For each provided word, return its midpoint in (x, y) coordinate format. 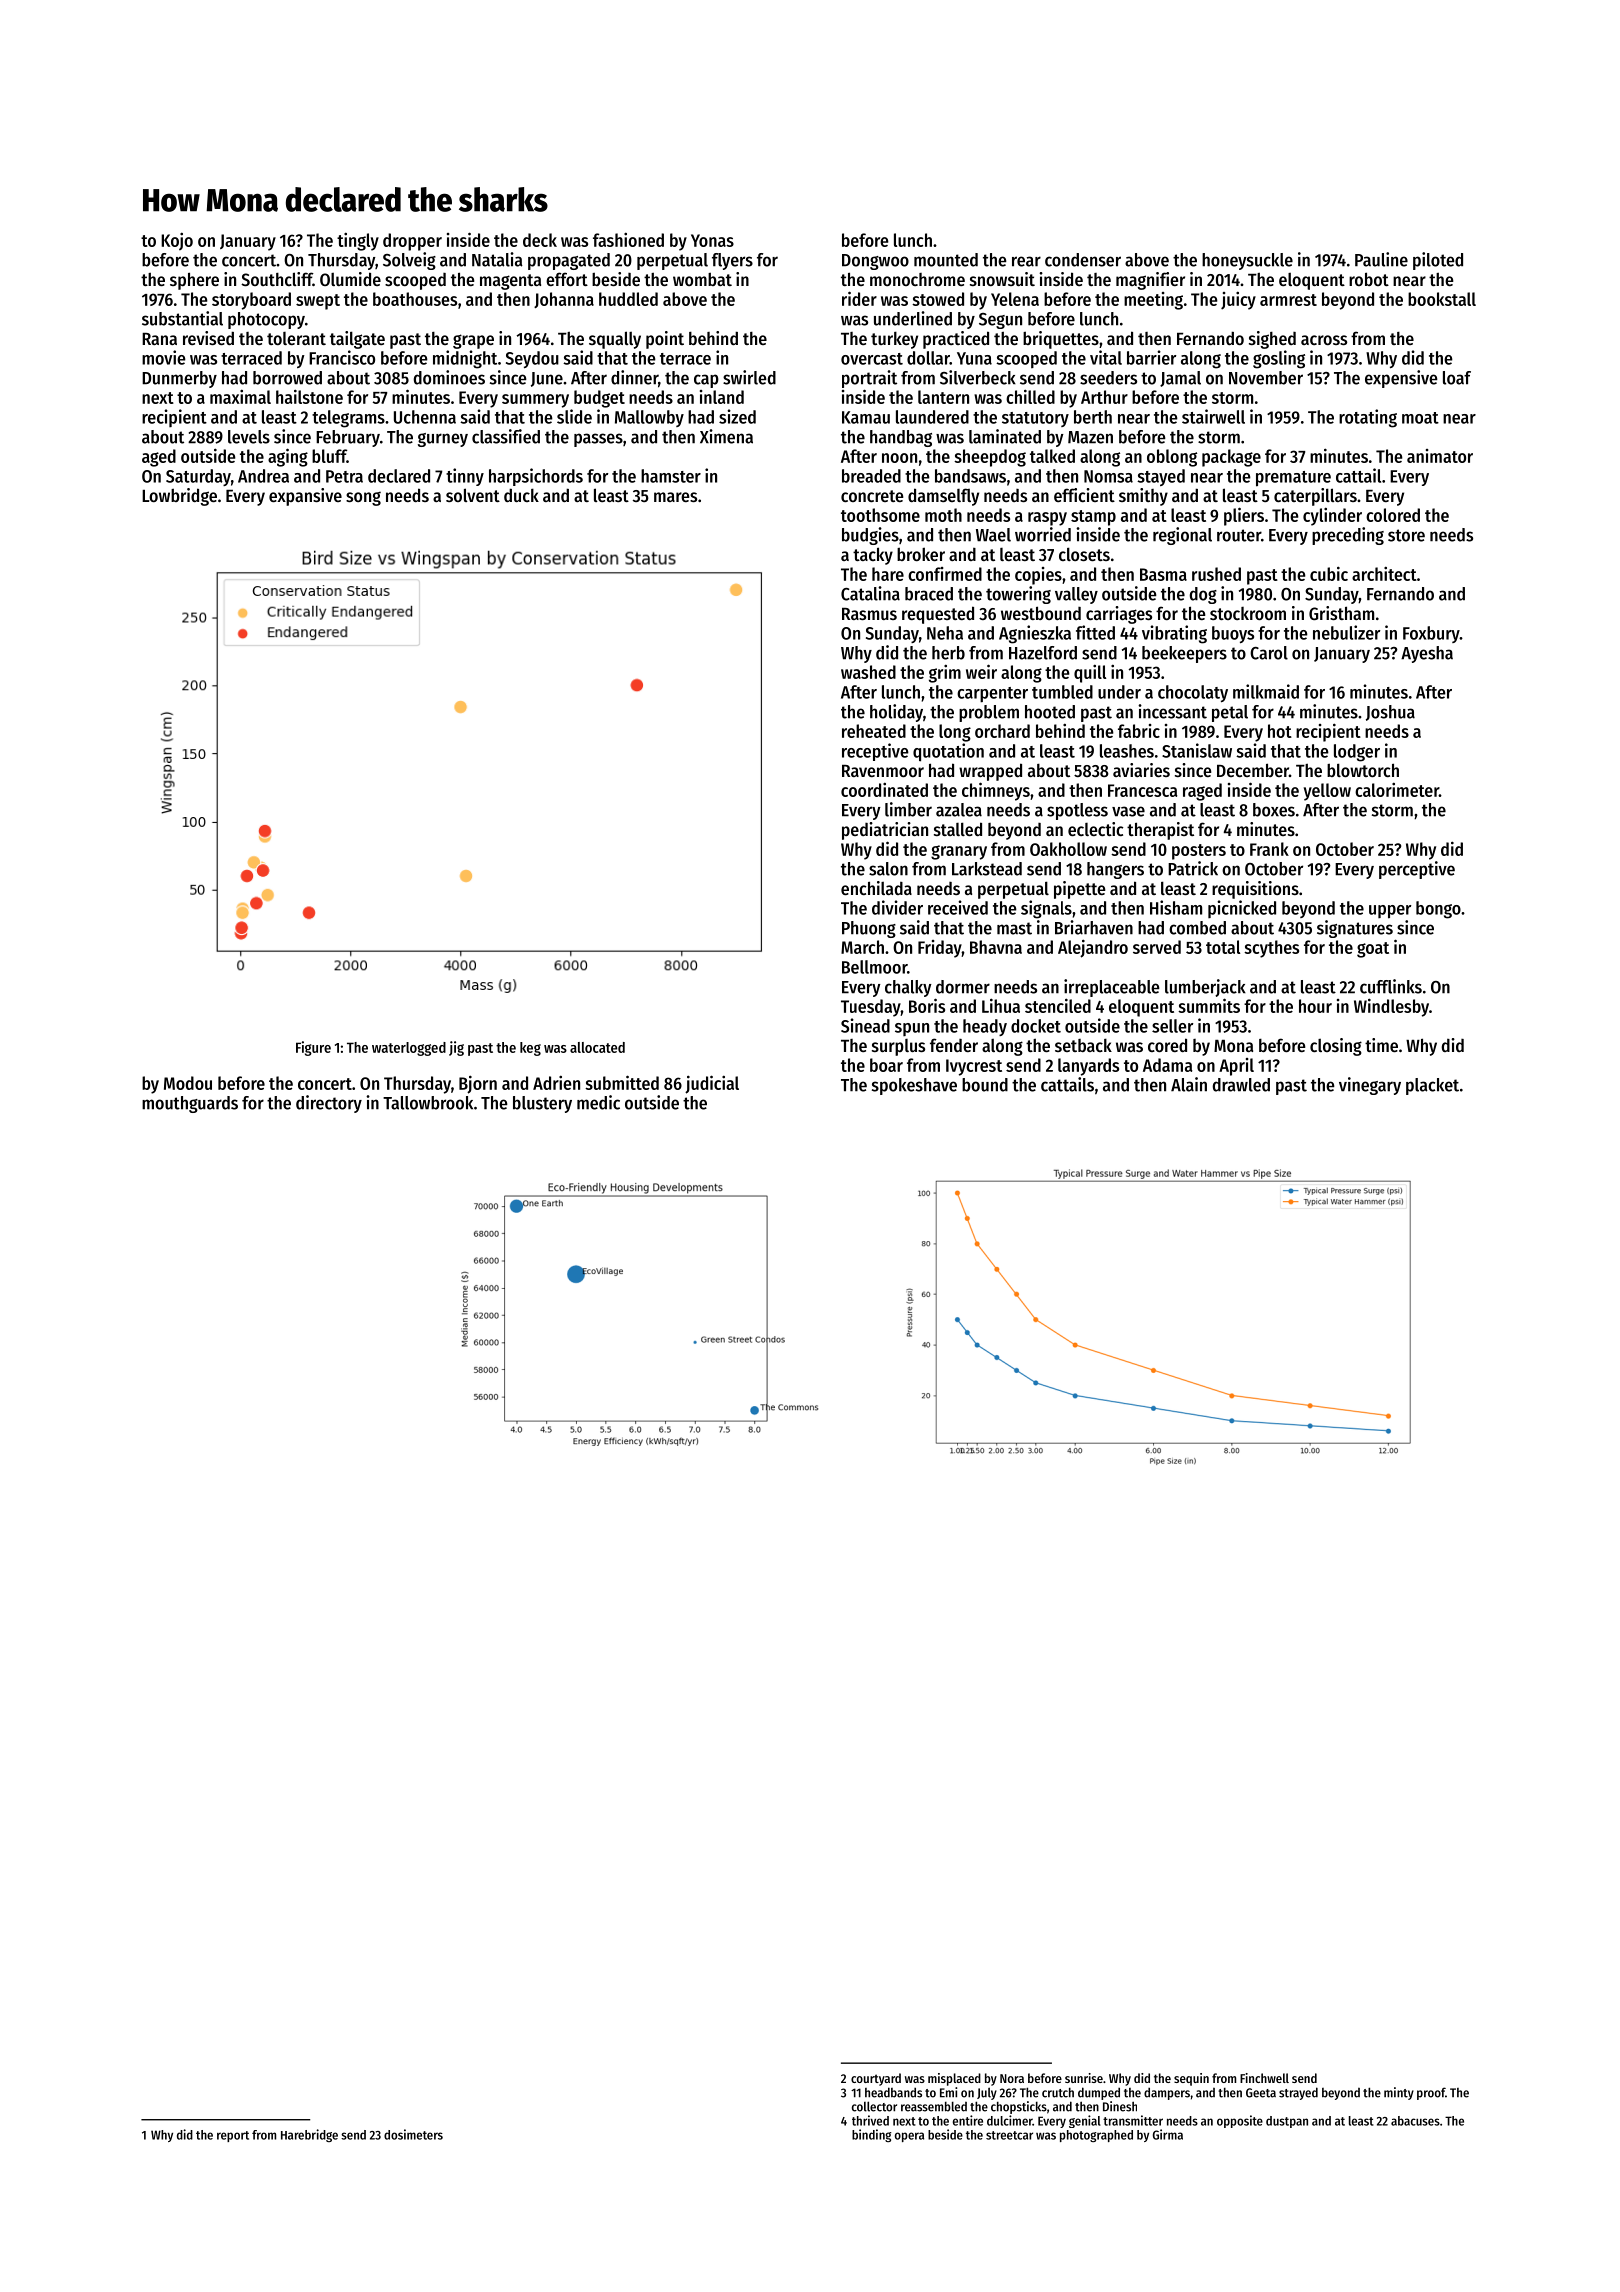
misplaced (954, 2079)
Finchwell (1264, 2078)
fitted (1095, 632)
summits (1209, 1005)
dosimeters (413, 2134)
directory (329, 1104)
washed (868, 672)
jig (456, 1048)
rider (859, 298)
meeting (1153, 301)
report (233, 2136)
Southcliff (277, 279)
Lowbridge (179, 497)
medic (598, 1102)
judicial (712, 1084)
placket (1432, 1086)
